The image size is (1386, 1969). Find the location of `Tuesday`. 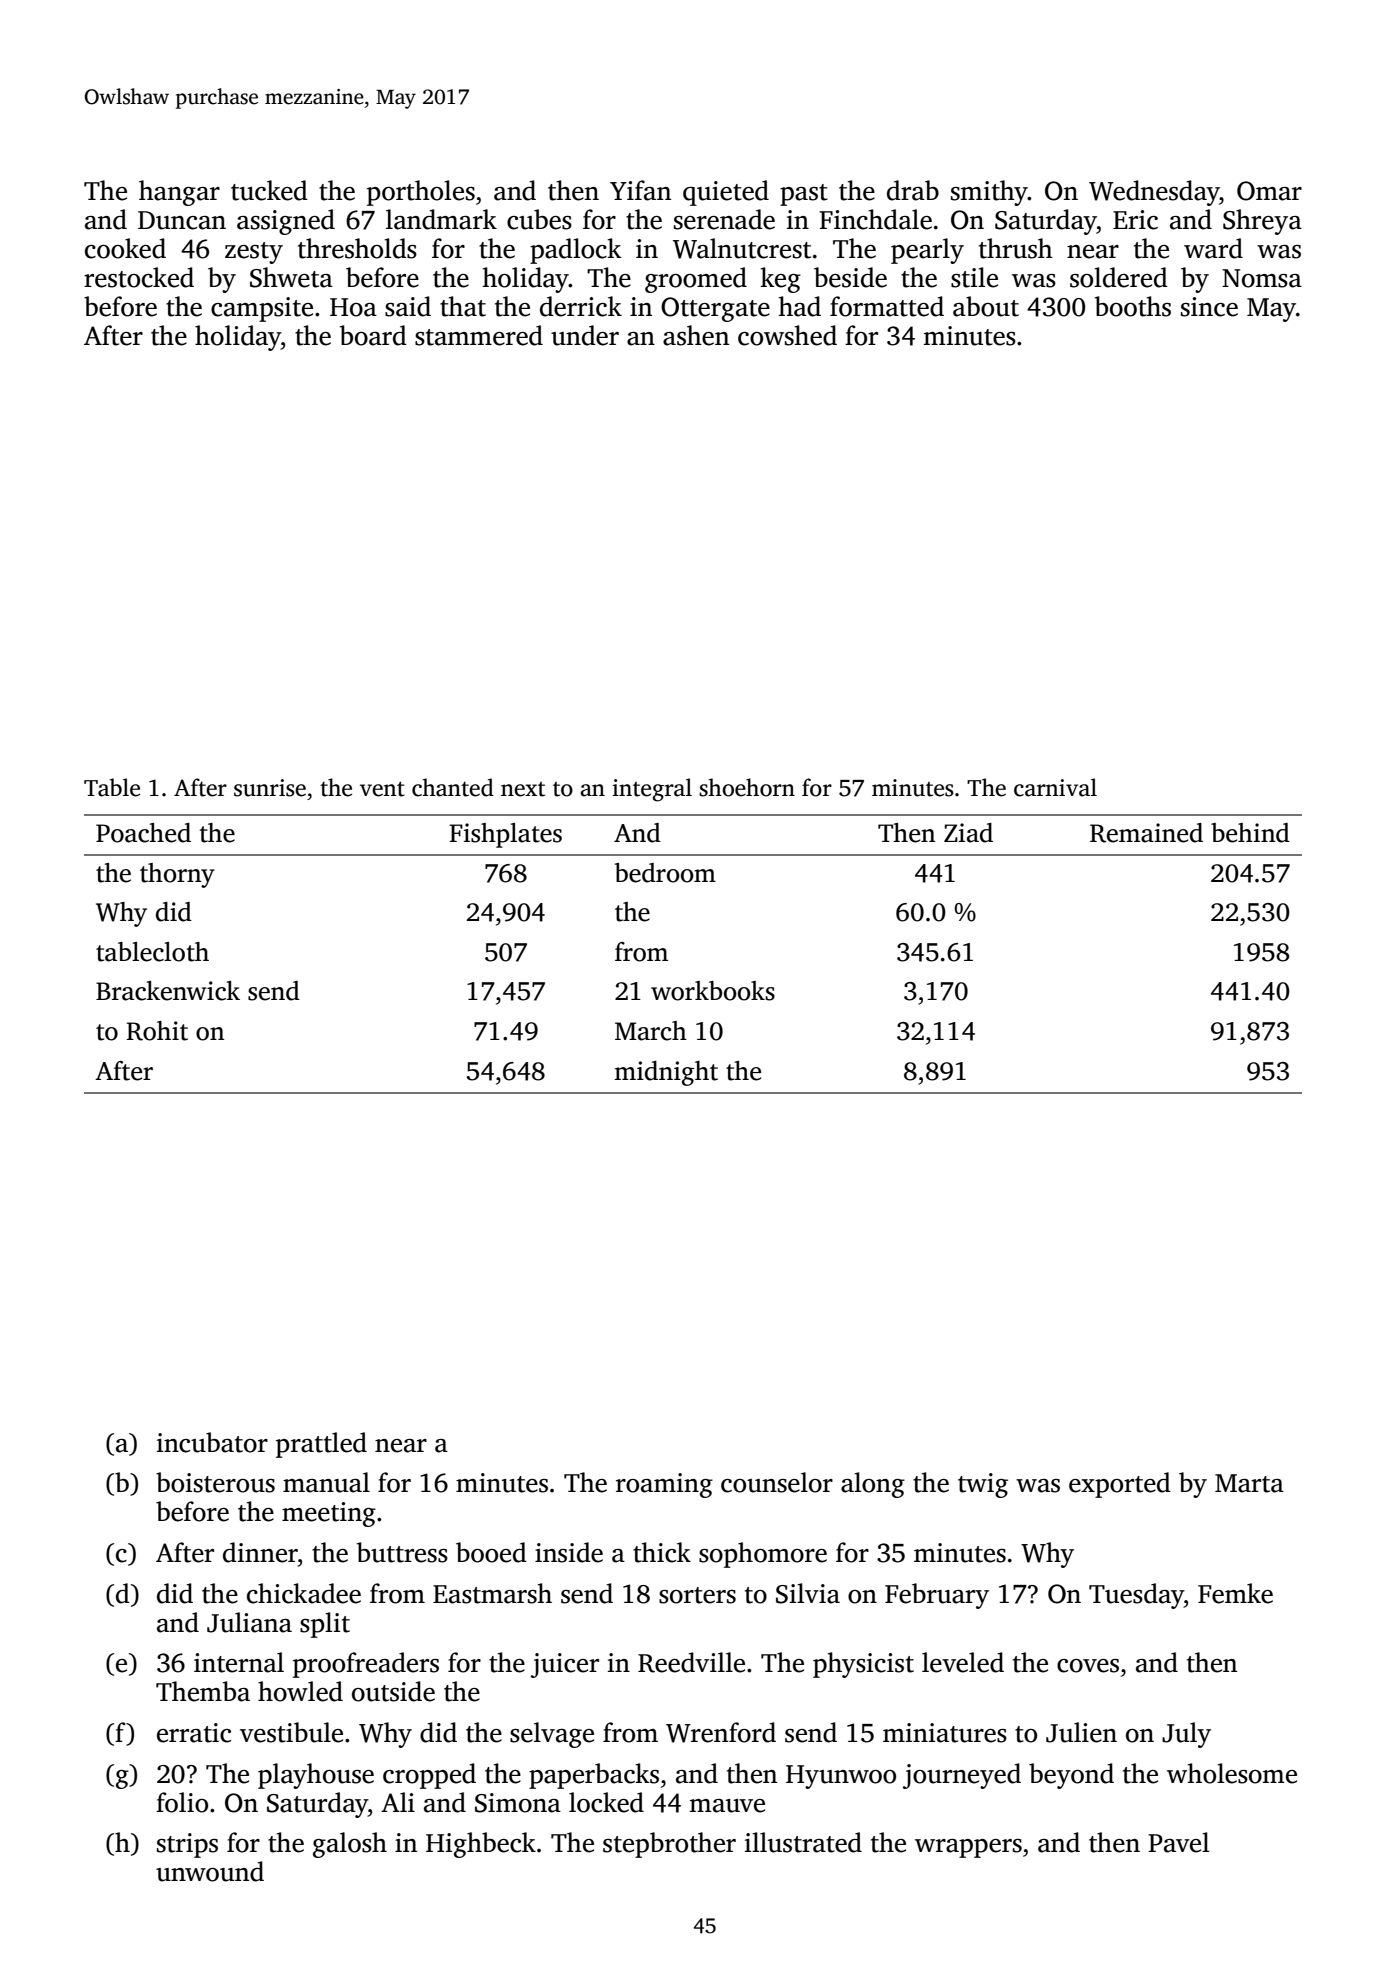

Tuesday is located at coordinates (1136, 1596).
